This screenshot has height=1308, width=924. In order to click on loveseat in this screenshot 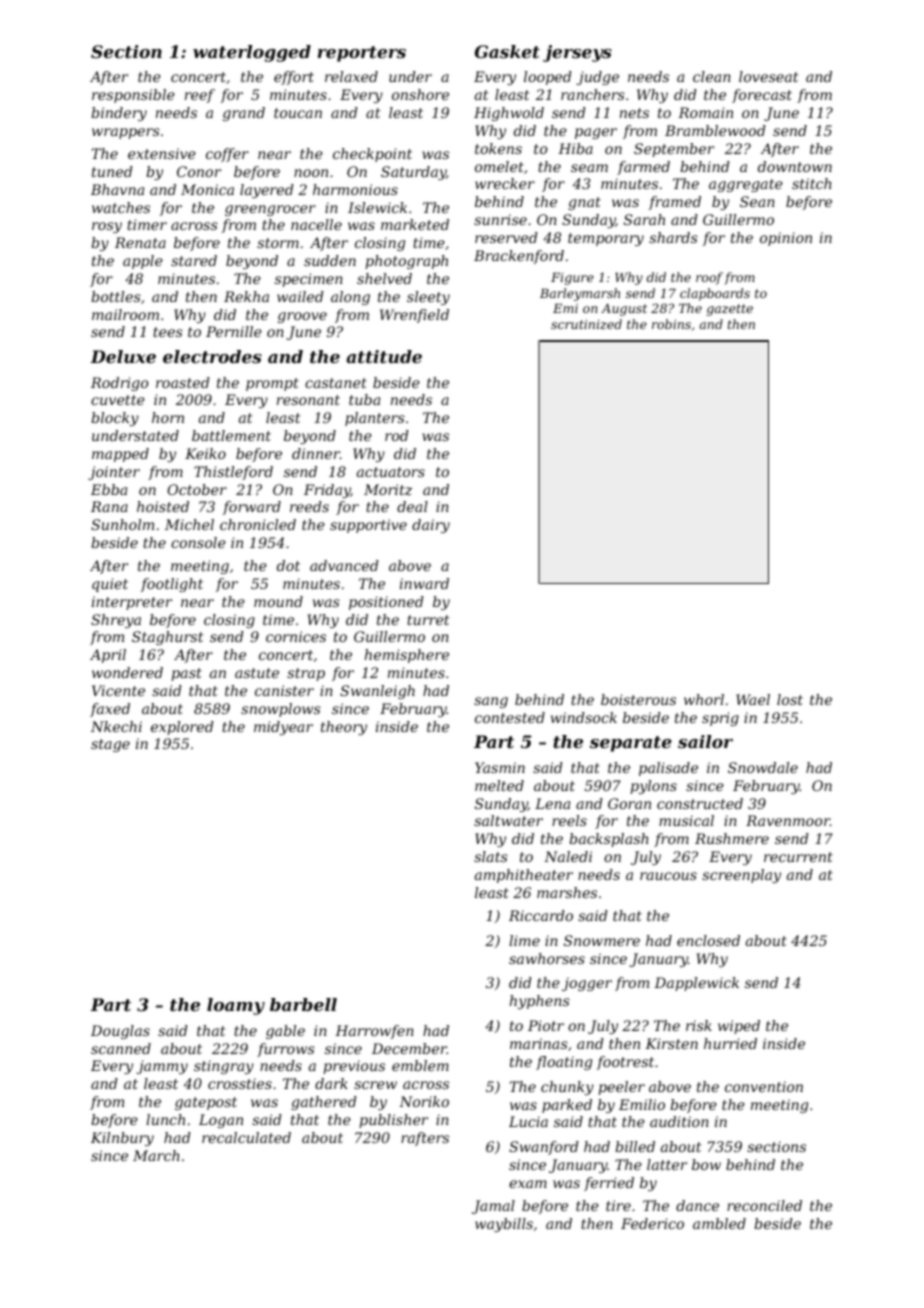, I will do `click(768, 76)`.
